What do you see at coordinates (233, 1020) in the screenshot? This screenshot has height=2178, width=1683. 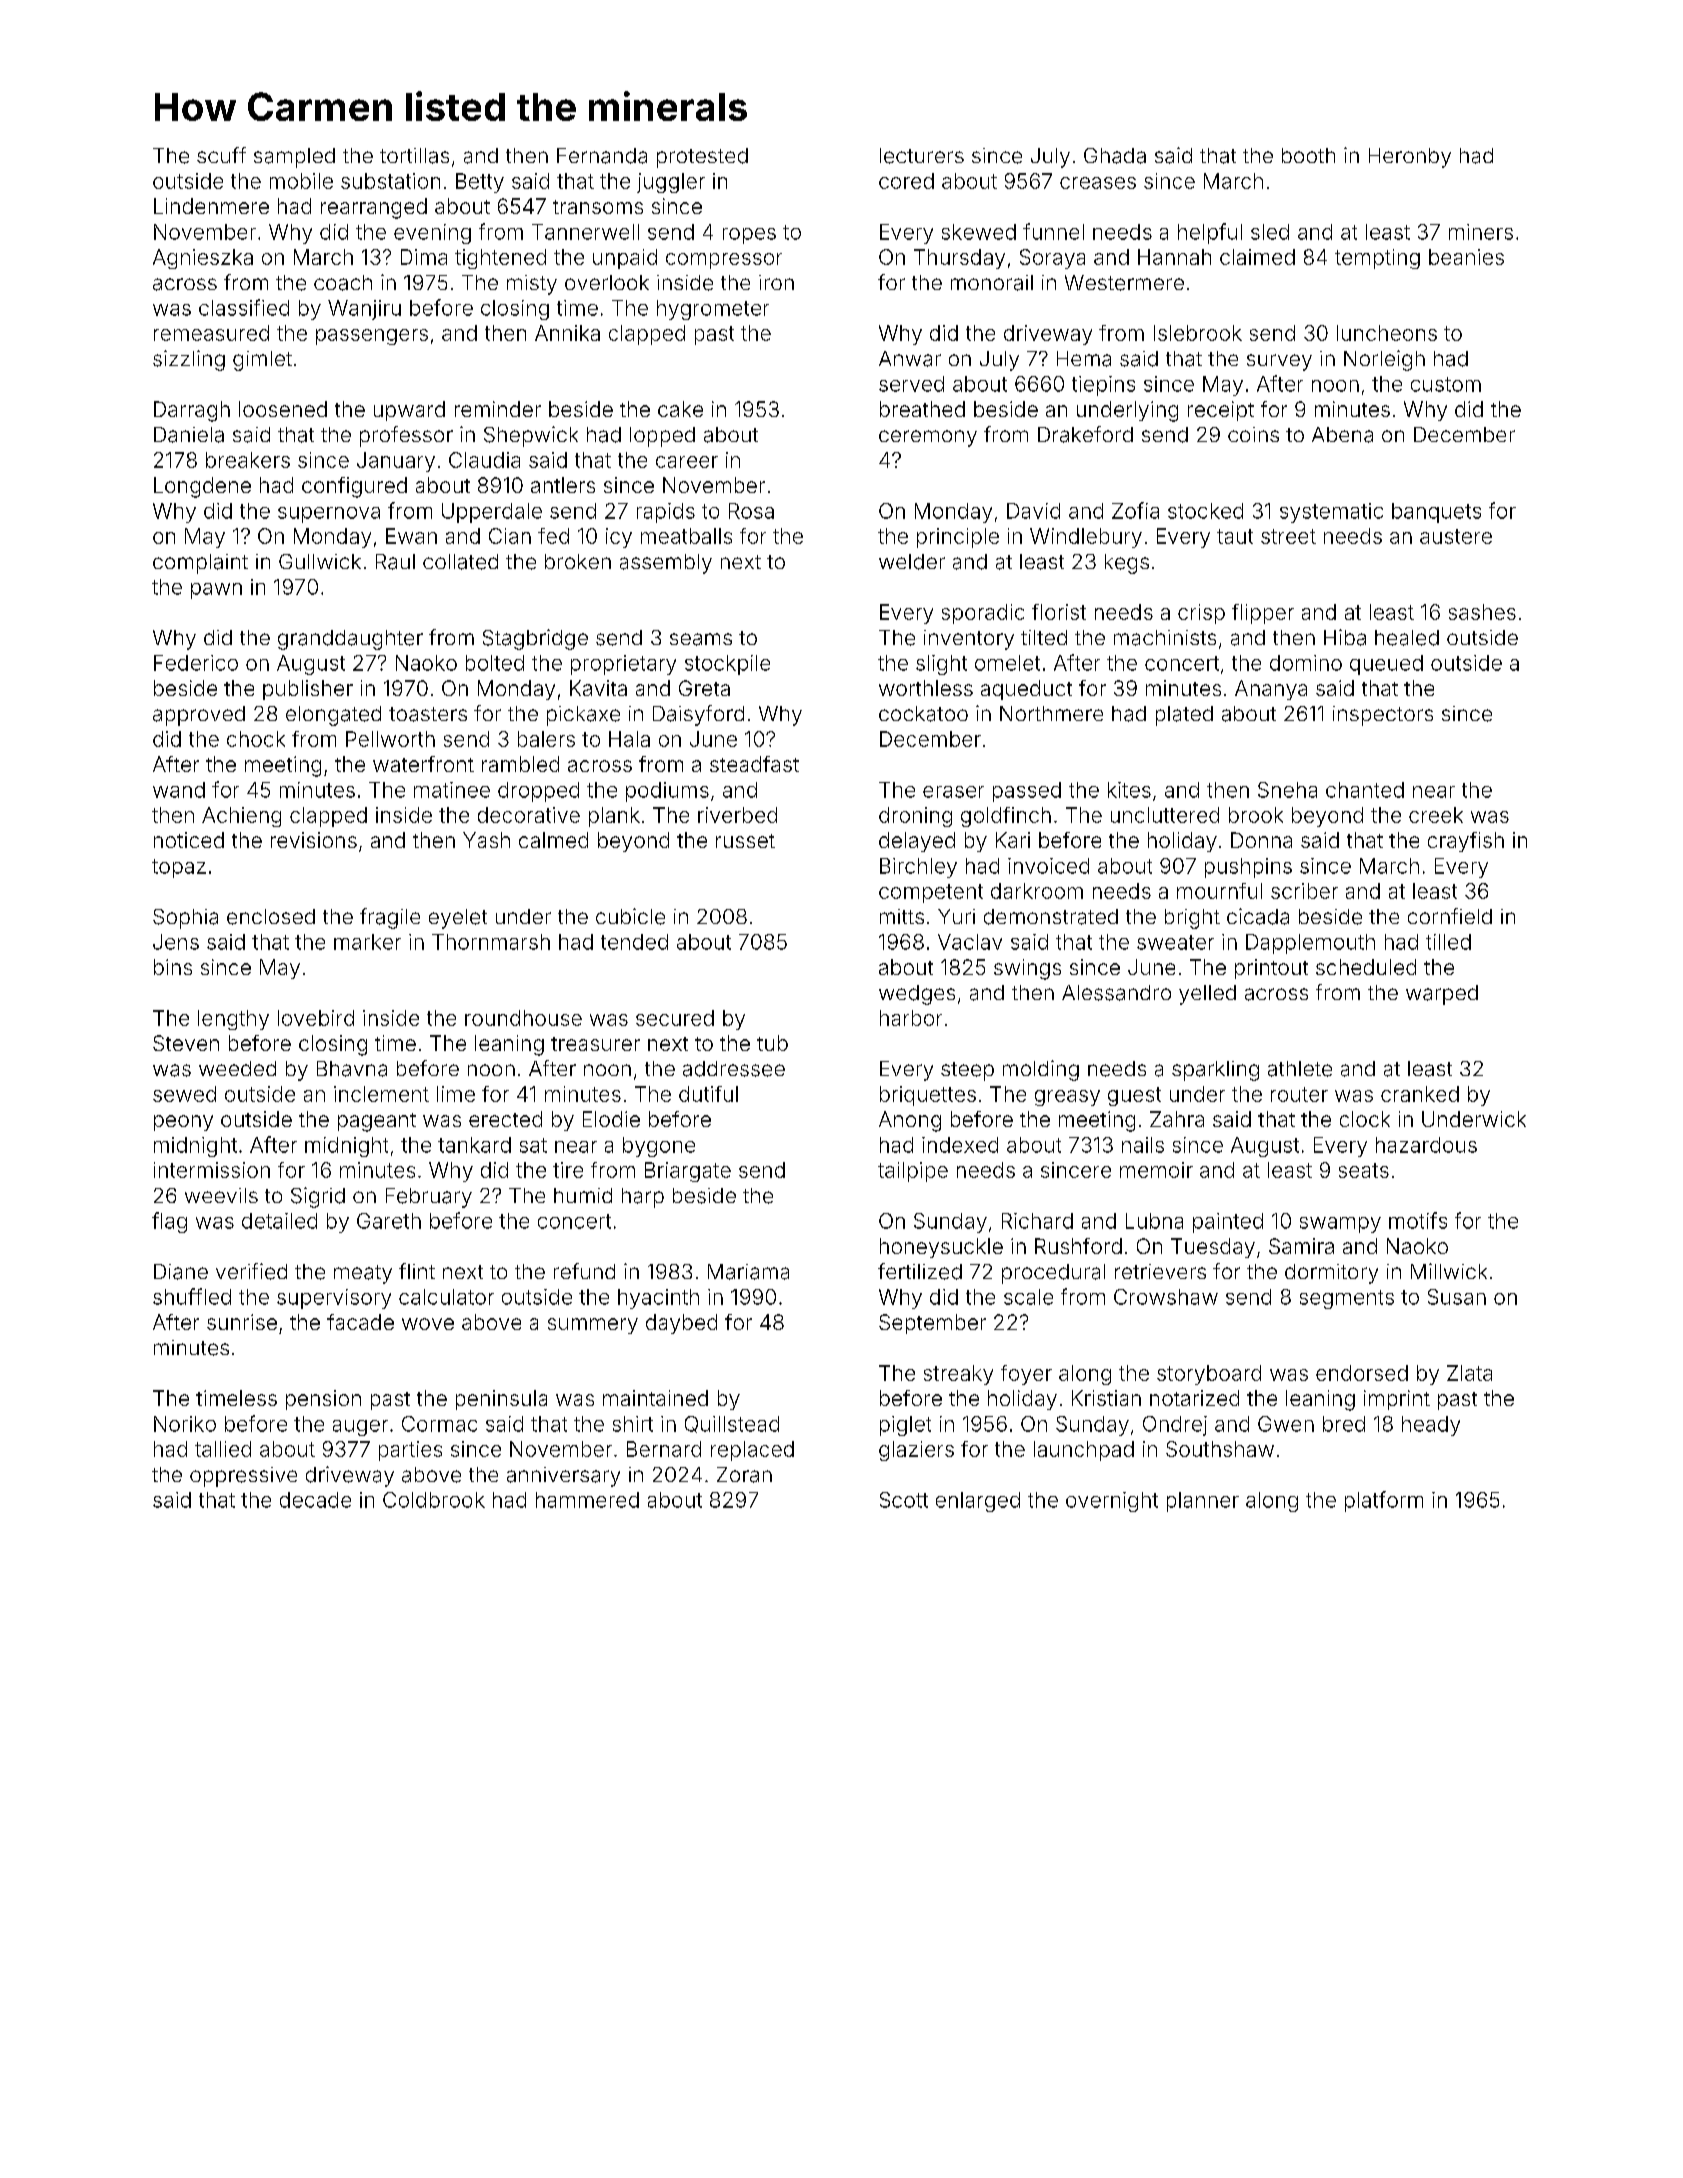 I see `lengthy` at bounding box center [233, 1020].
